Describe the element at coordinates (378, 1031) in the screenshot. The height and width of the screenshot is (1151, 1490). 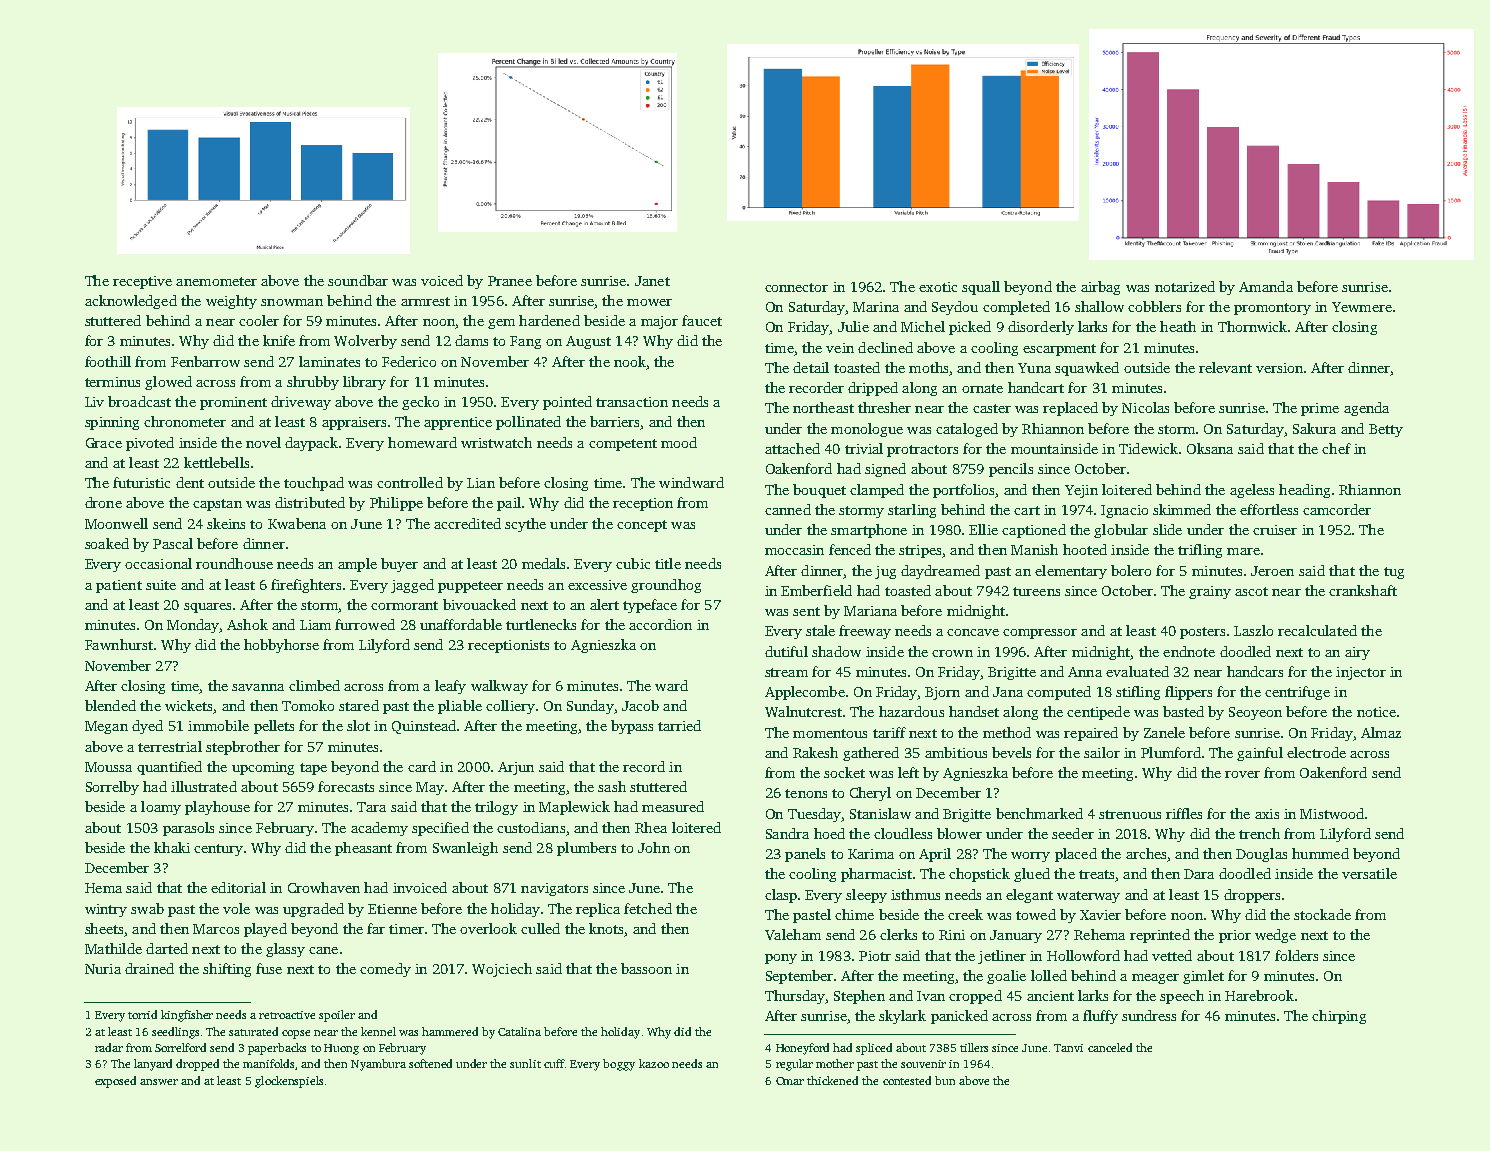
I see `kennel` at that location.
